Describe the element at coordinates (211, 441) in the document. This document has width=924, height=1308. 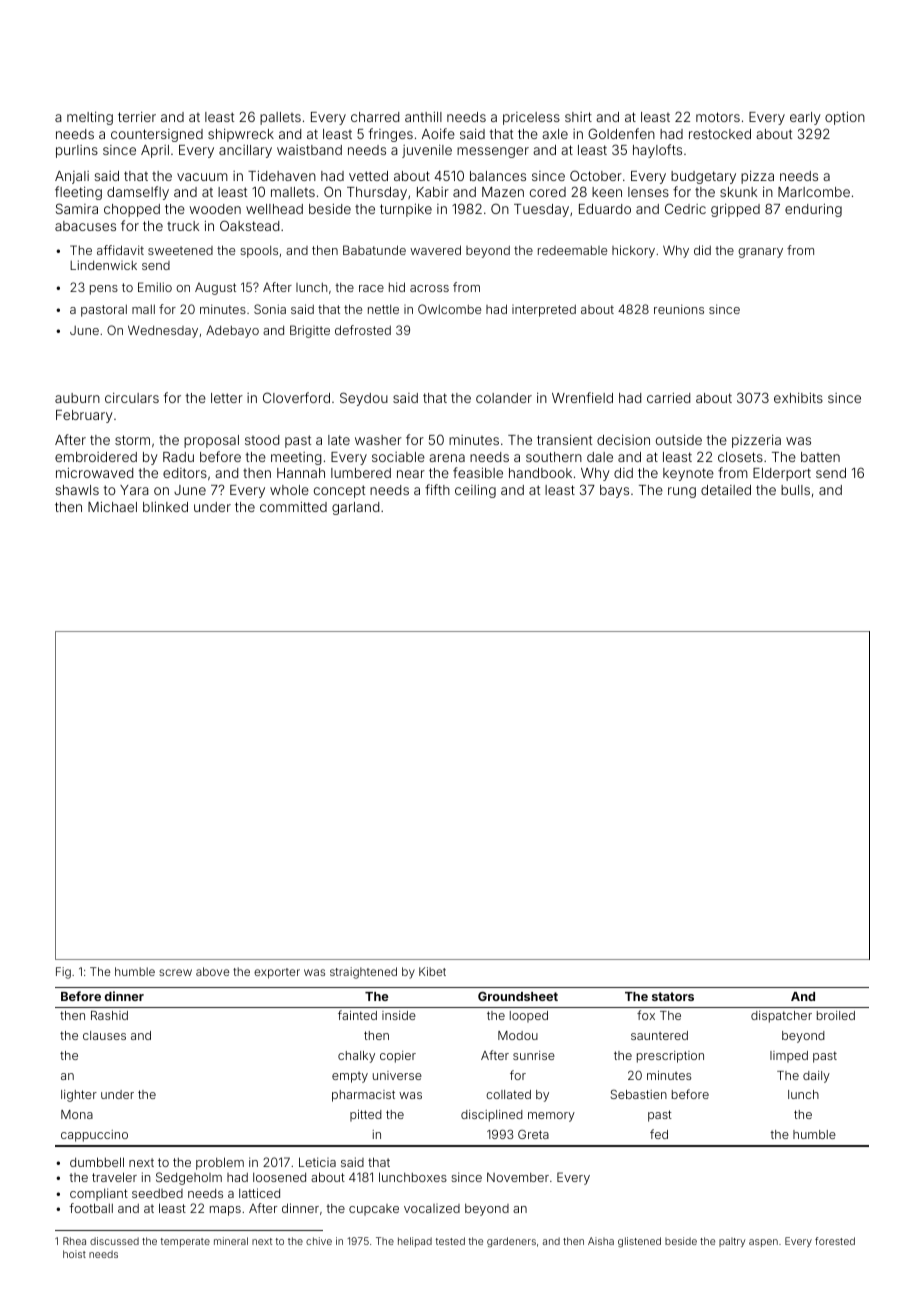
I see `proposal` at that location.
